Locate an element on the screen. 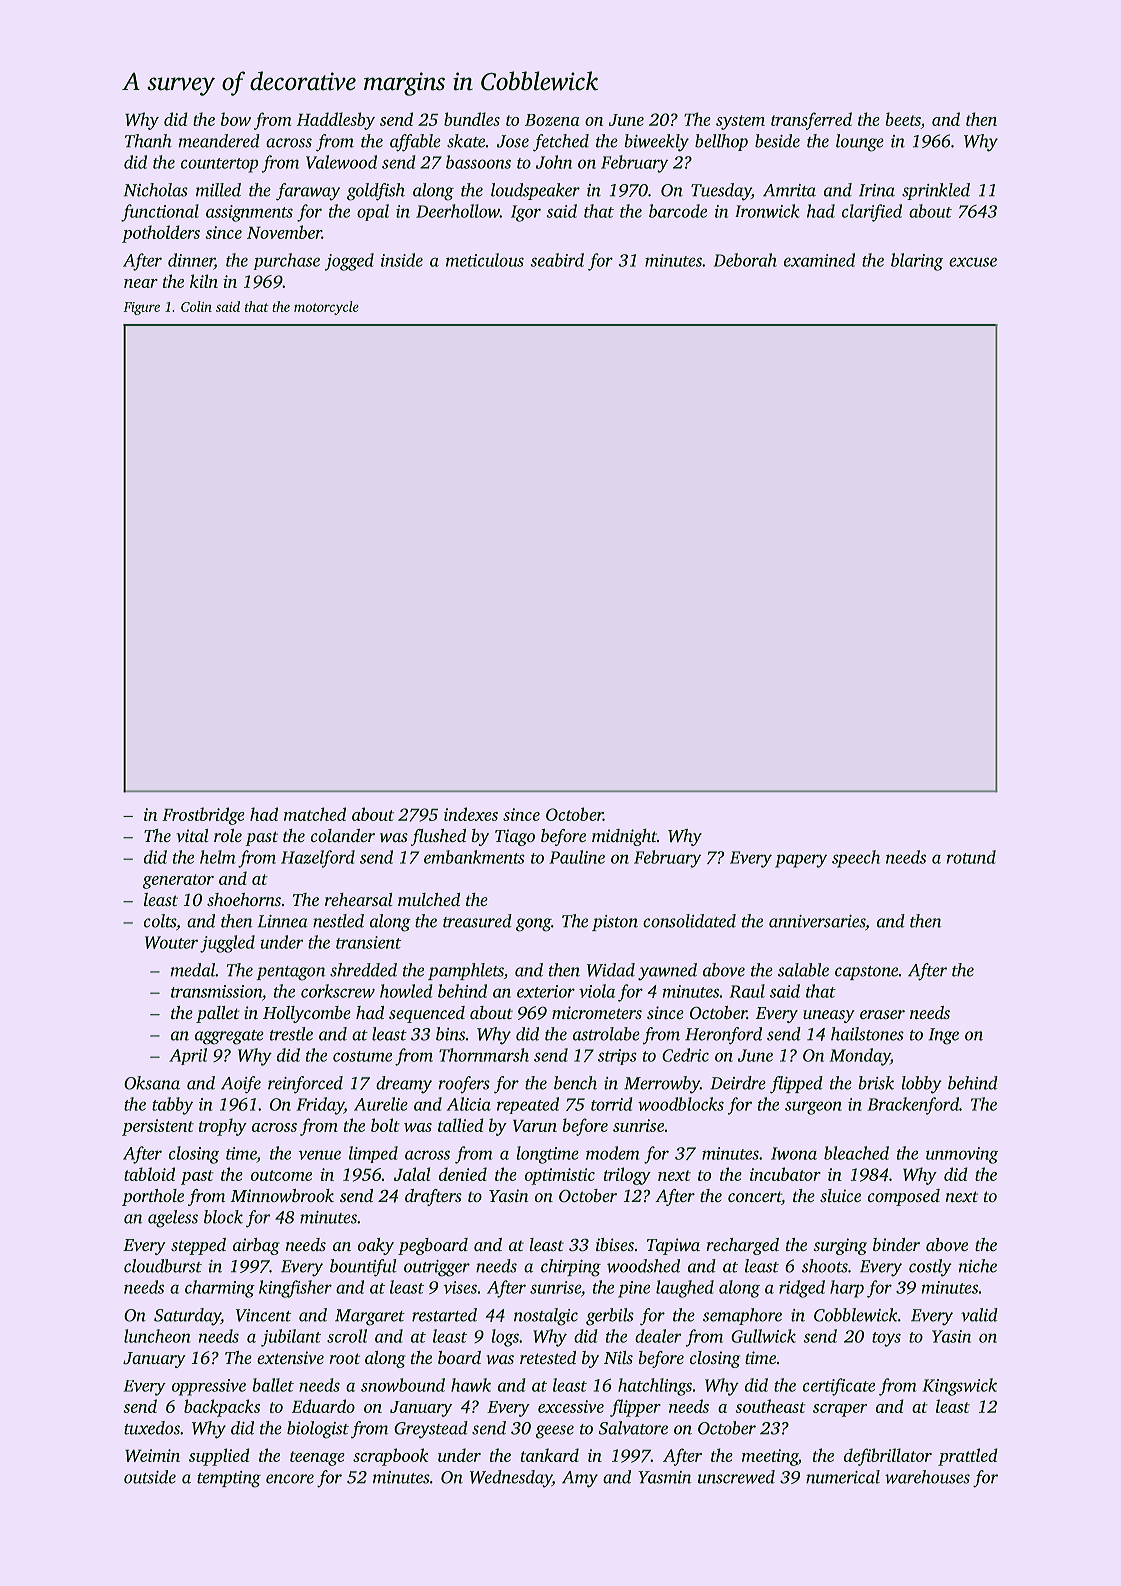 The width and height of the screenshot is (1121, 1586). bow is located at coordinates (236, 119).
